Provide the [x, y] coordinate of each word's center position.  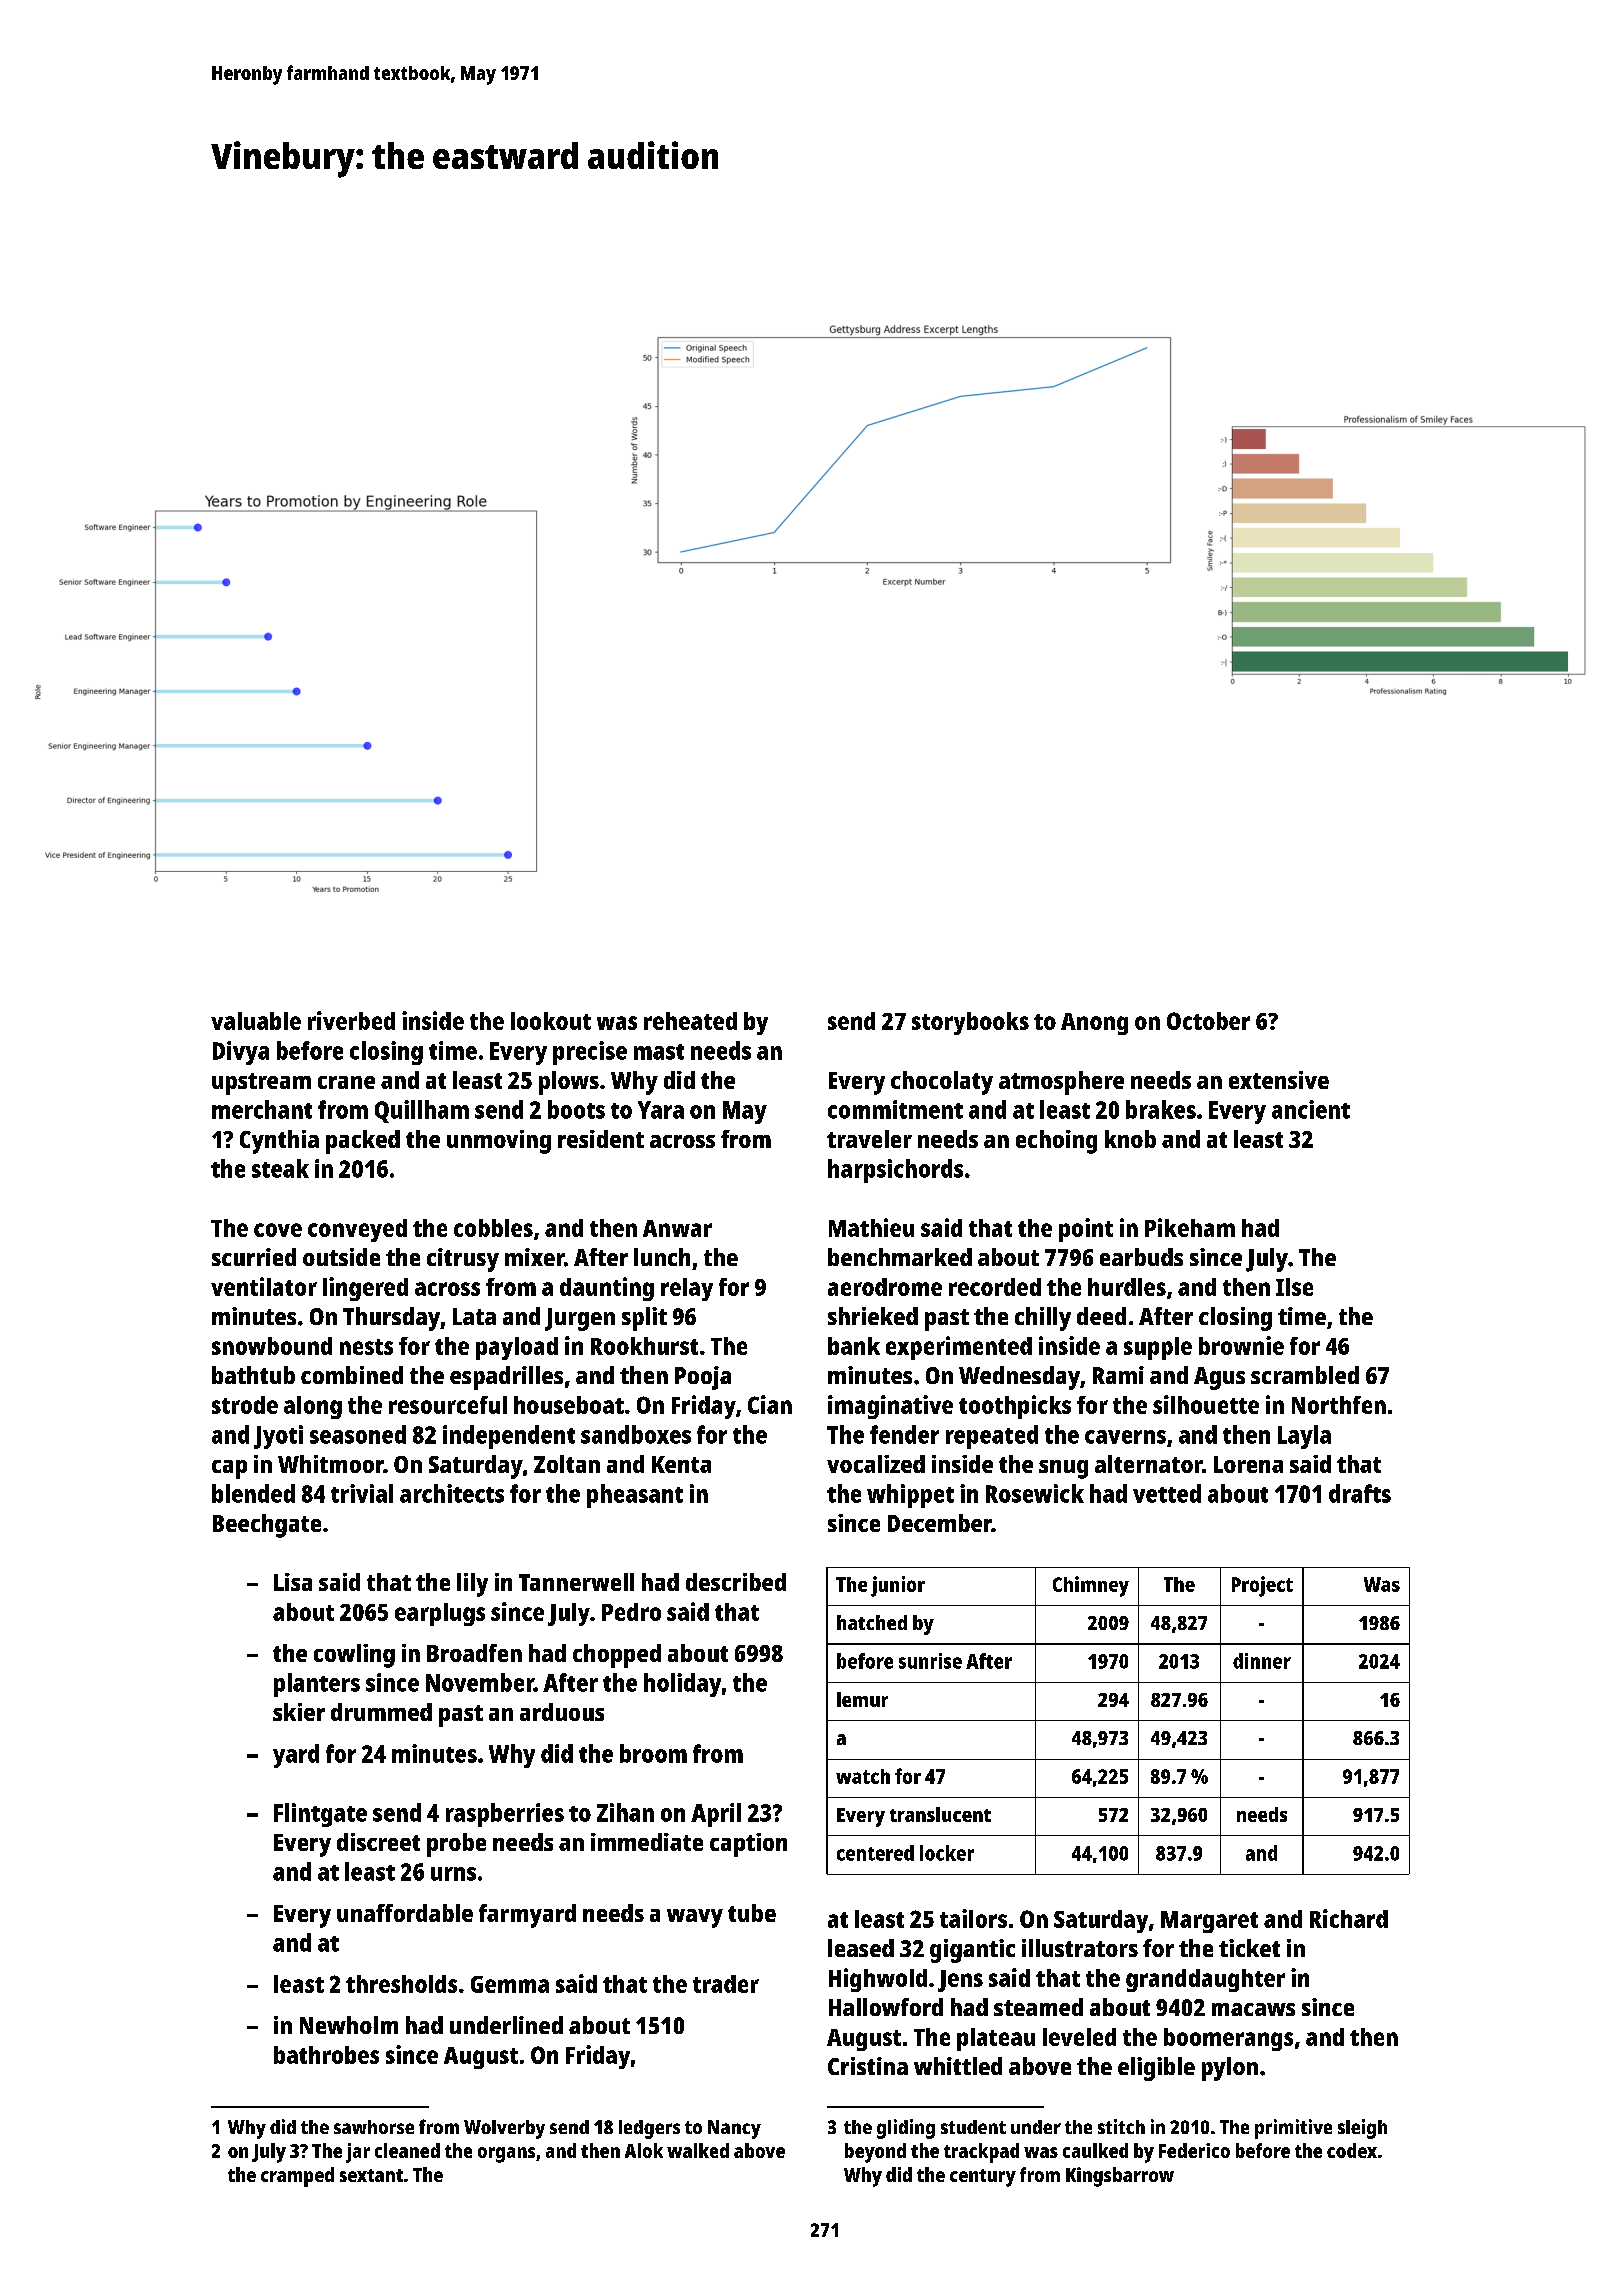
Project [1262, 1586]
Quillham [422, 1111]
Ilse [1294, 1287]
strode [245, 1405]
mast [659, 1052]
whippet [910, 1496]
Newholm [349, 2025]
